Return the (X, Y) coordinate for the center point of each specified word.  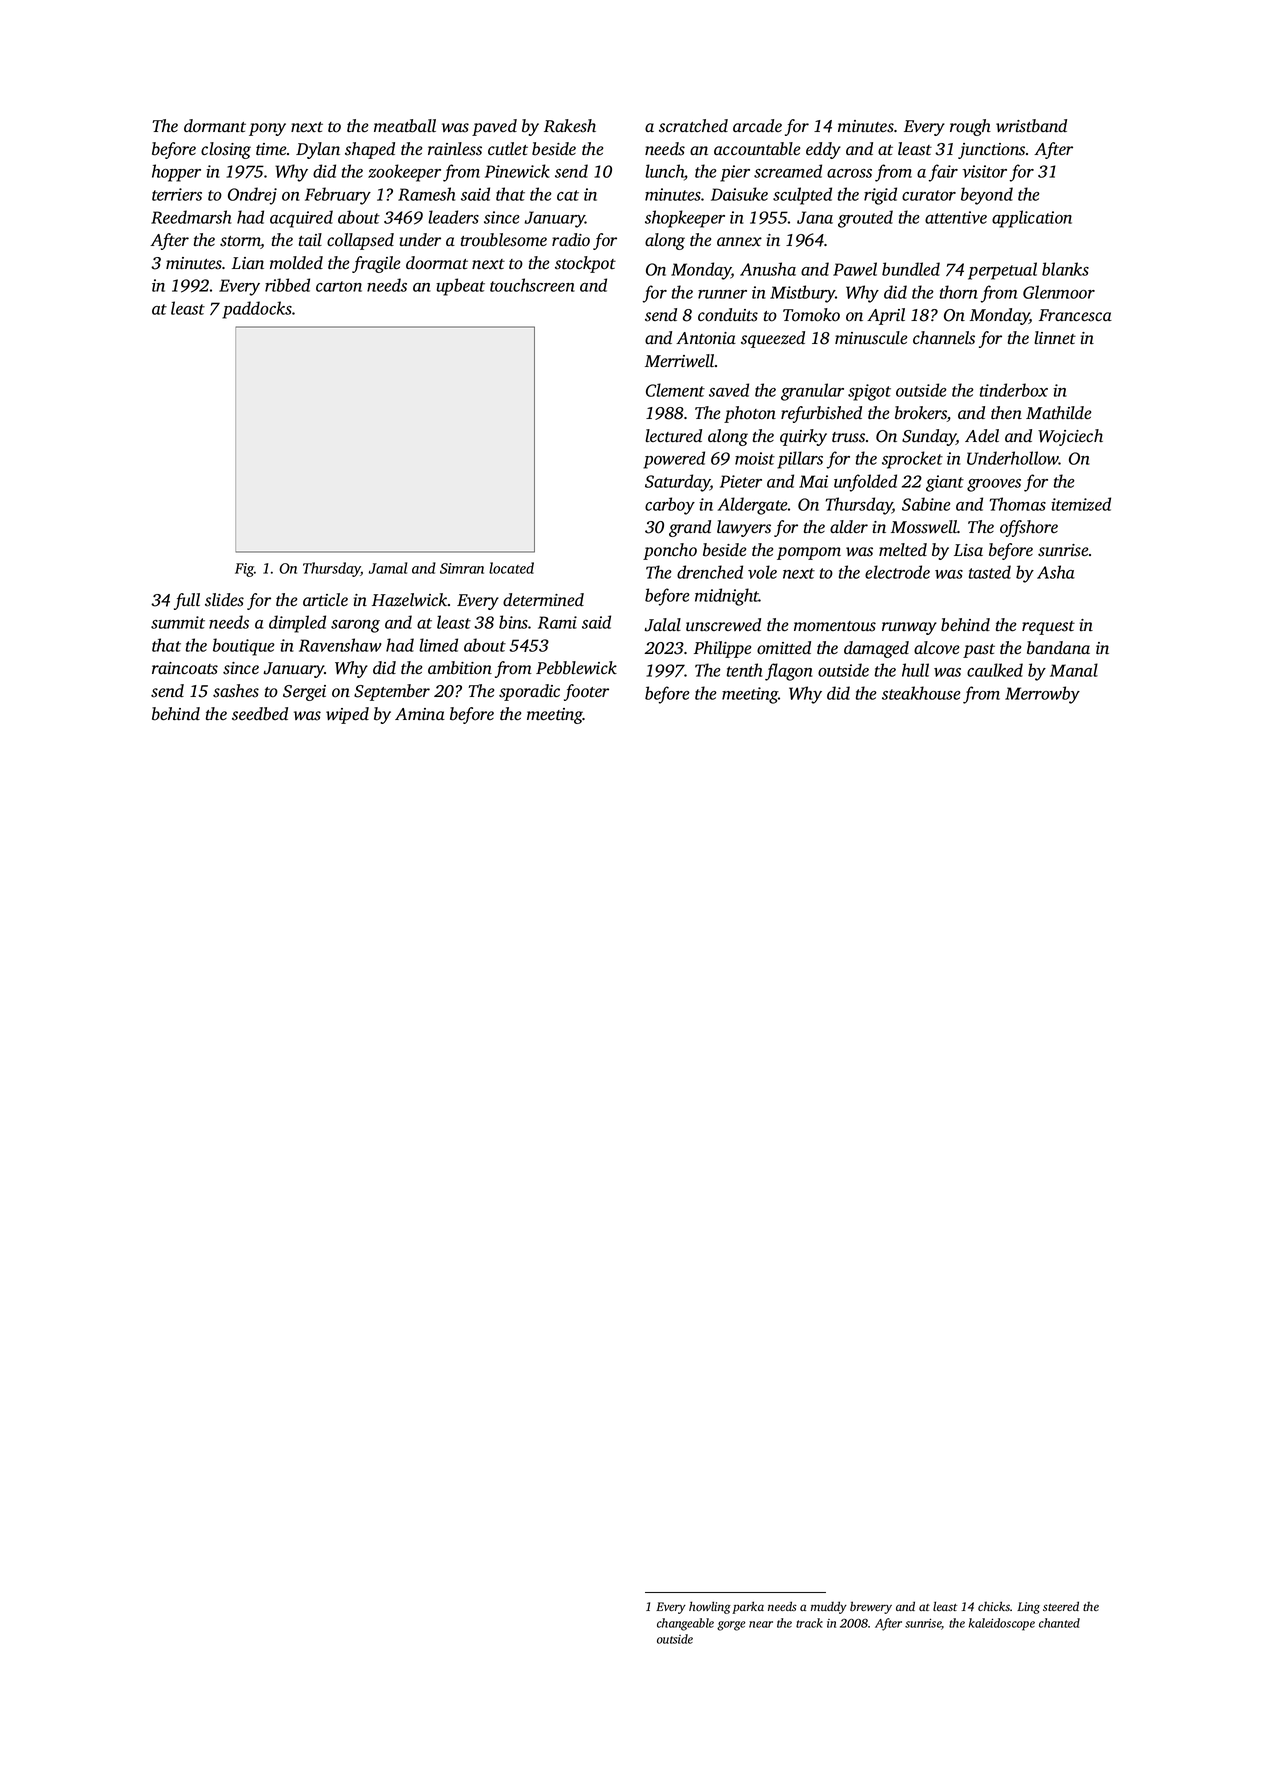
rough (970, 127)
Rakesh (570, 126)
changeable (685, 1624)
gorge (731, 1626)
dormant (215, 126)
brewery (871, 1607)
